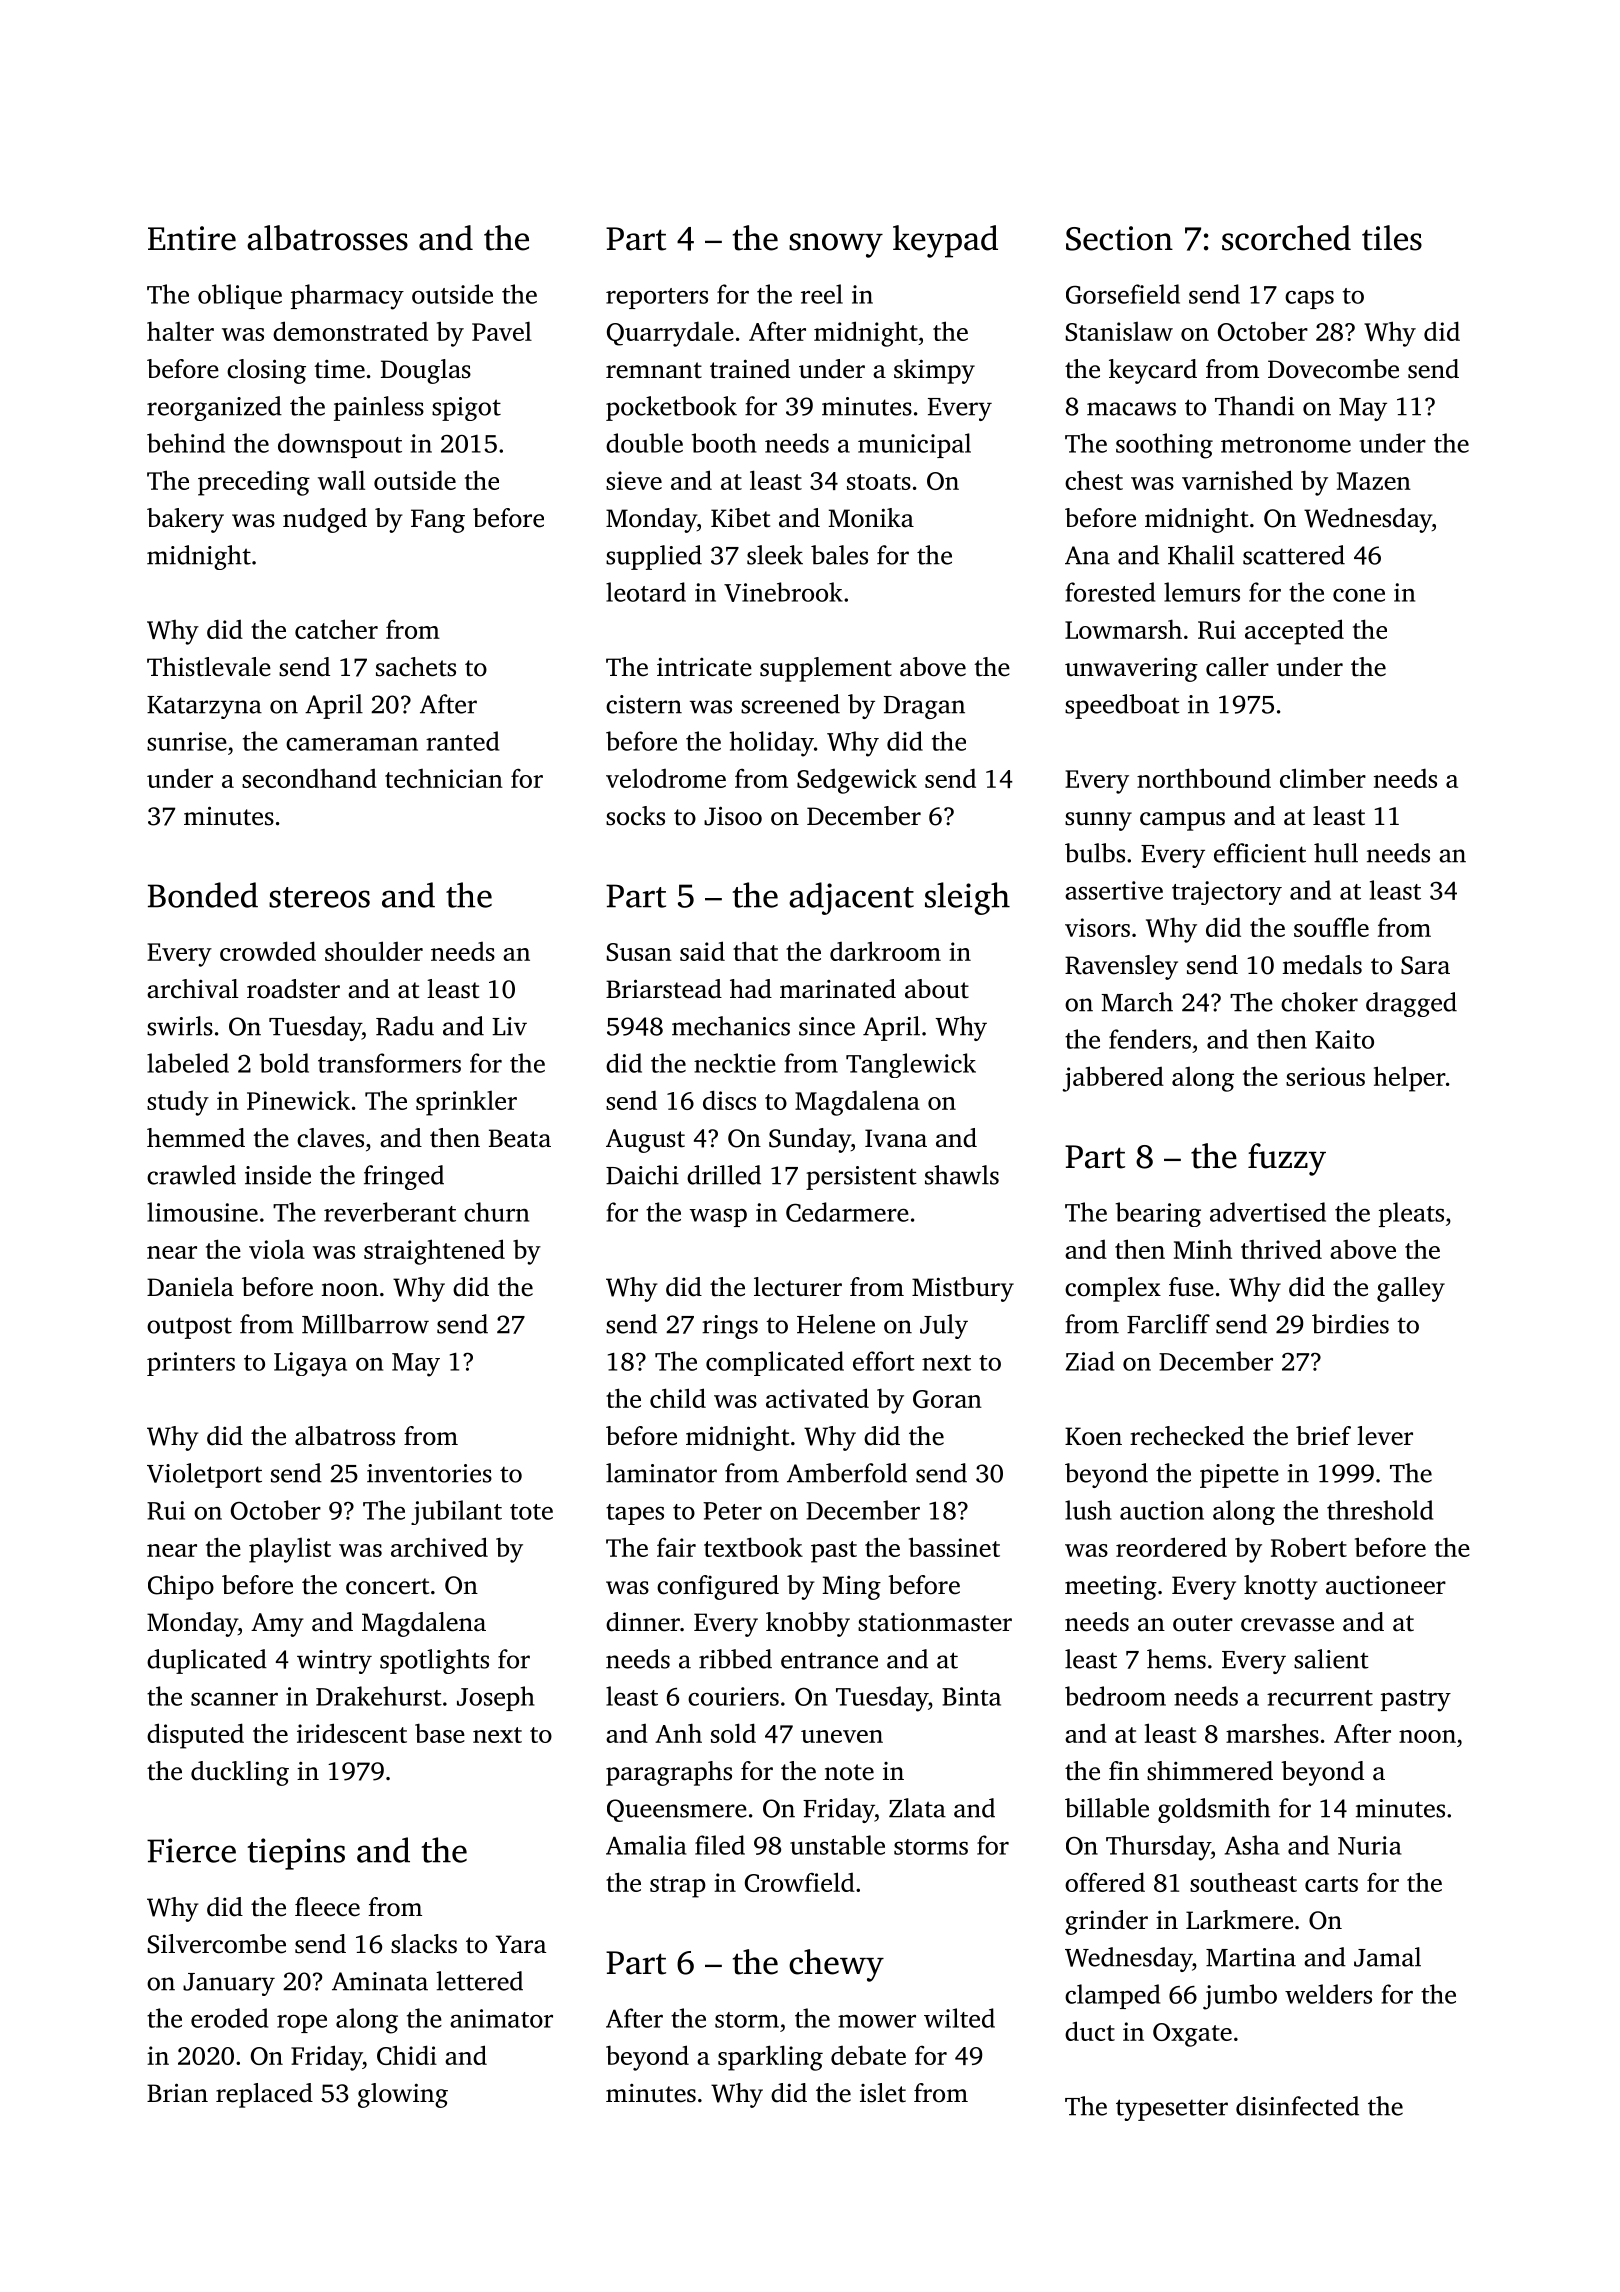  Describe the element at coordinates (1411, 1214) in the screenshot. I see `pleats` at that location.
